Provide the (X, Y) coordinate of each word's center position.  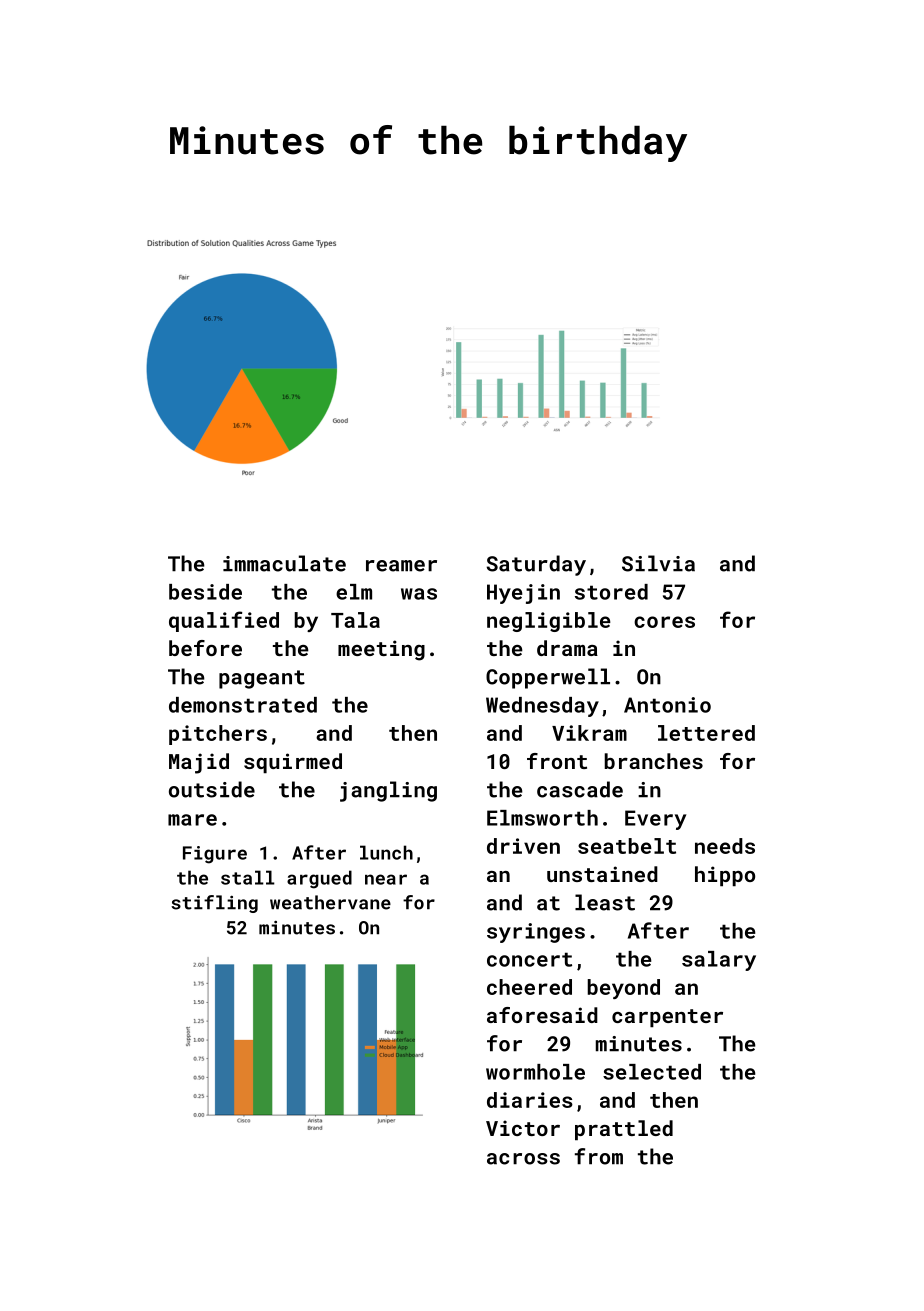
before (205, 648)
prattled (624, 1130)
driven (523, 846)
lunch (386, 852)
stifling (214, 904)
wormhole (535, 1072)
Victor (523, 1128)
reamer (401, 566)
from (599, 1156)
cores (664, 622)
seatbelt (627, 846)
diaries (530, 1100)
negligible (549, 622)
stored (611, 592)
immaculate (284, 563)
